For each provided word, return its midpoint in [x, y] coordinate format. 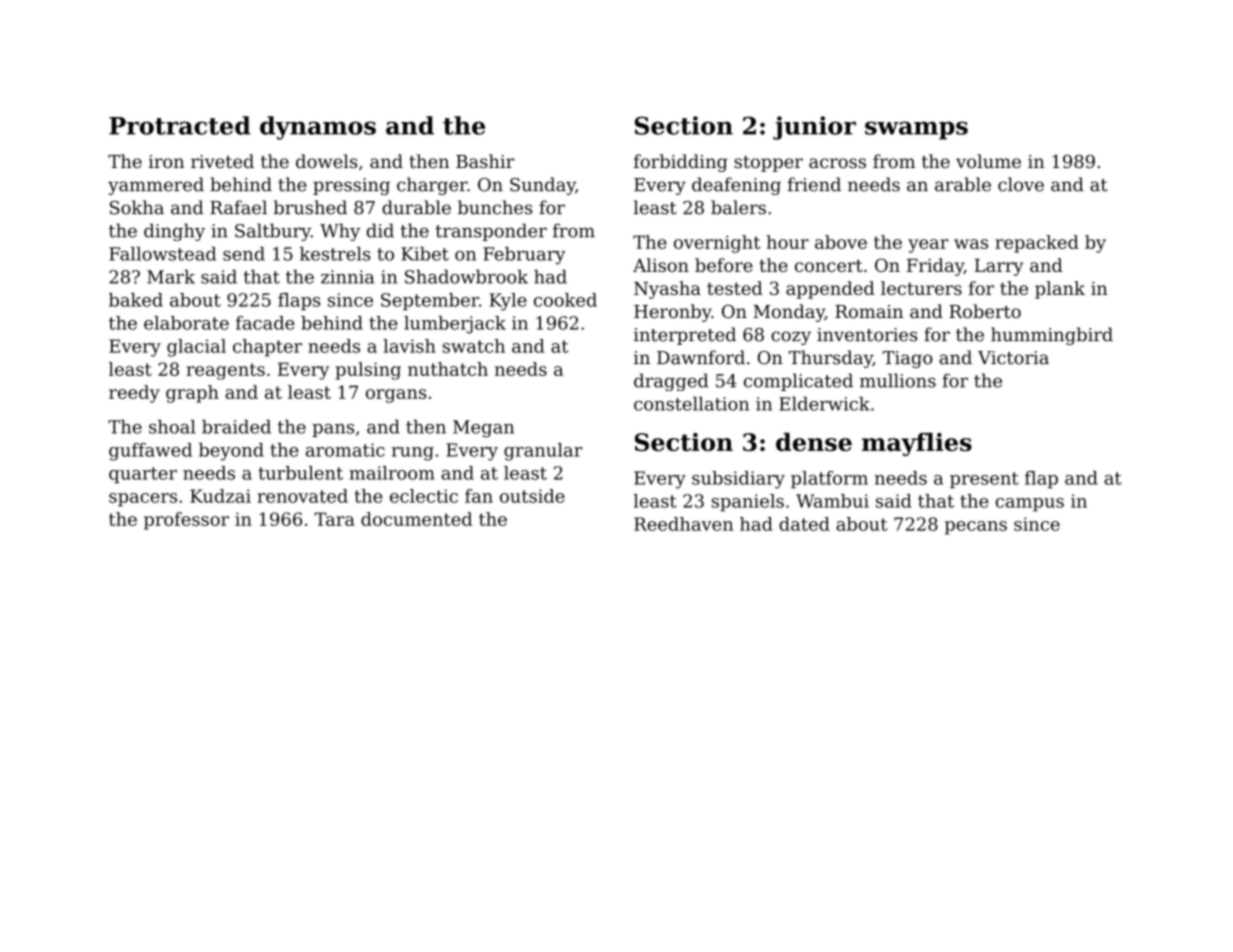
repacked [1037, 244]
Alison [661, 265]
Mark [171, 277]
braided [236, 427]
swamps [916, 130]
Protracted [180, 125]
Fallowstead [162, 254]
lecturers [921, 288]
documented [416, 519]
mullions [898, 380]
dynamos [318, 128]
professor [186, 521]
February [524, 256]
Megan [483, 429]
